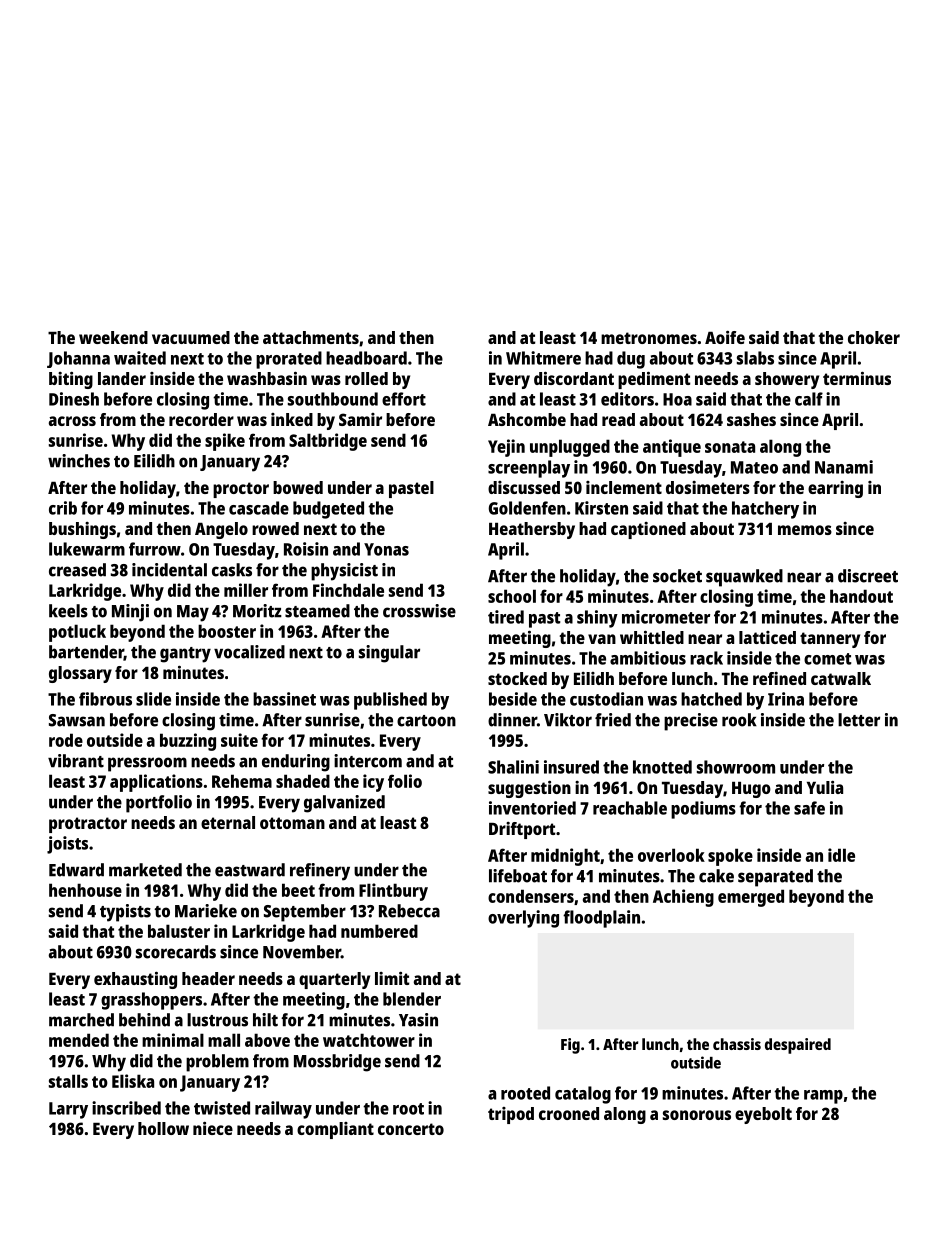 This screenshot has height=1233, width=952. What do you see at coordinates (523, 919) in the screenshot?
I see `overlying` at bounding box center [523, 919].
